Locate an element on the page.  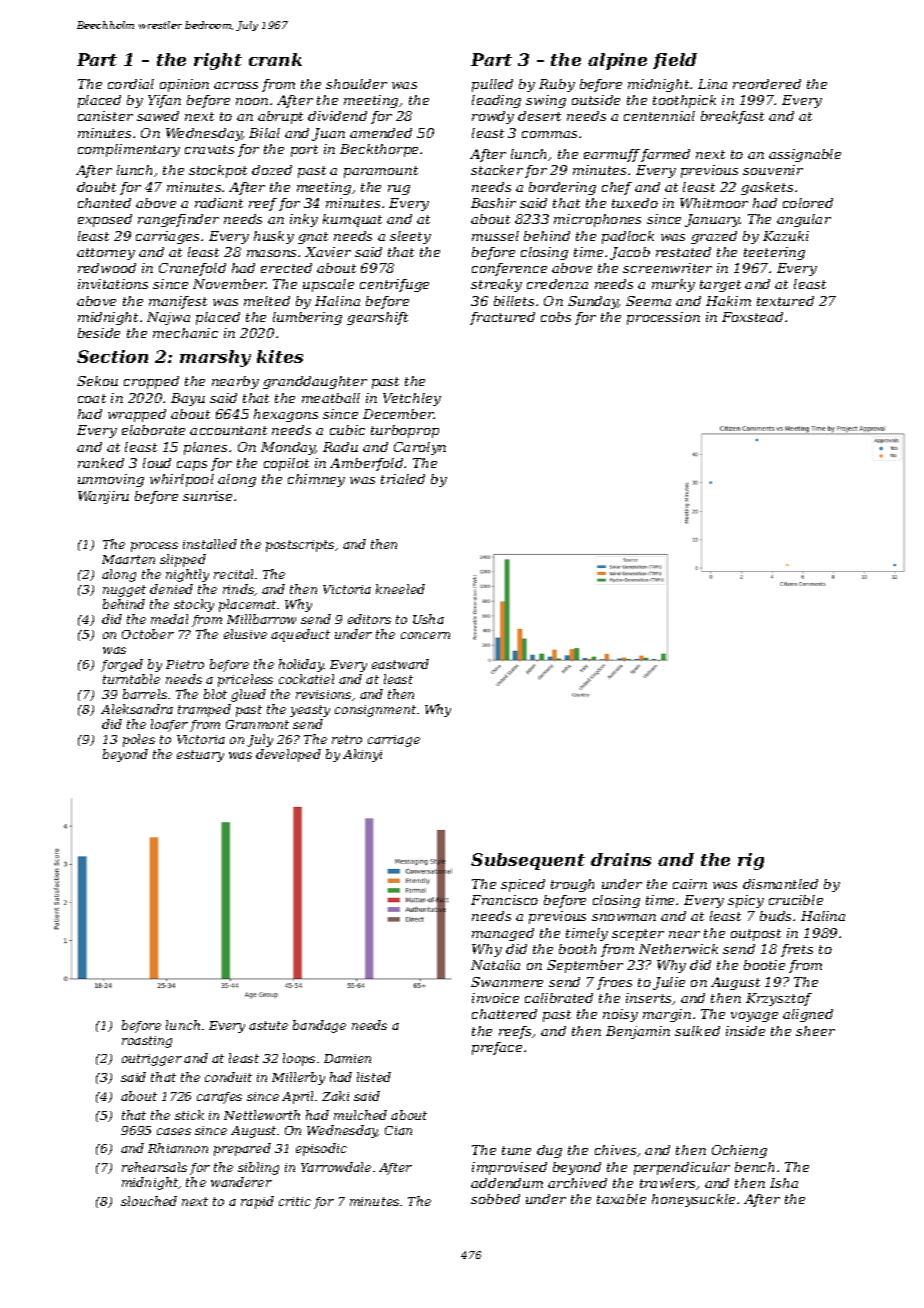
field is located at coordinates (675, 61).
